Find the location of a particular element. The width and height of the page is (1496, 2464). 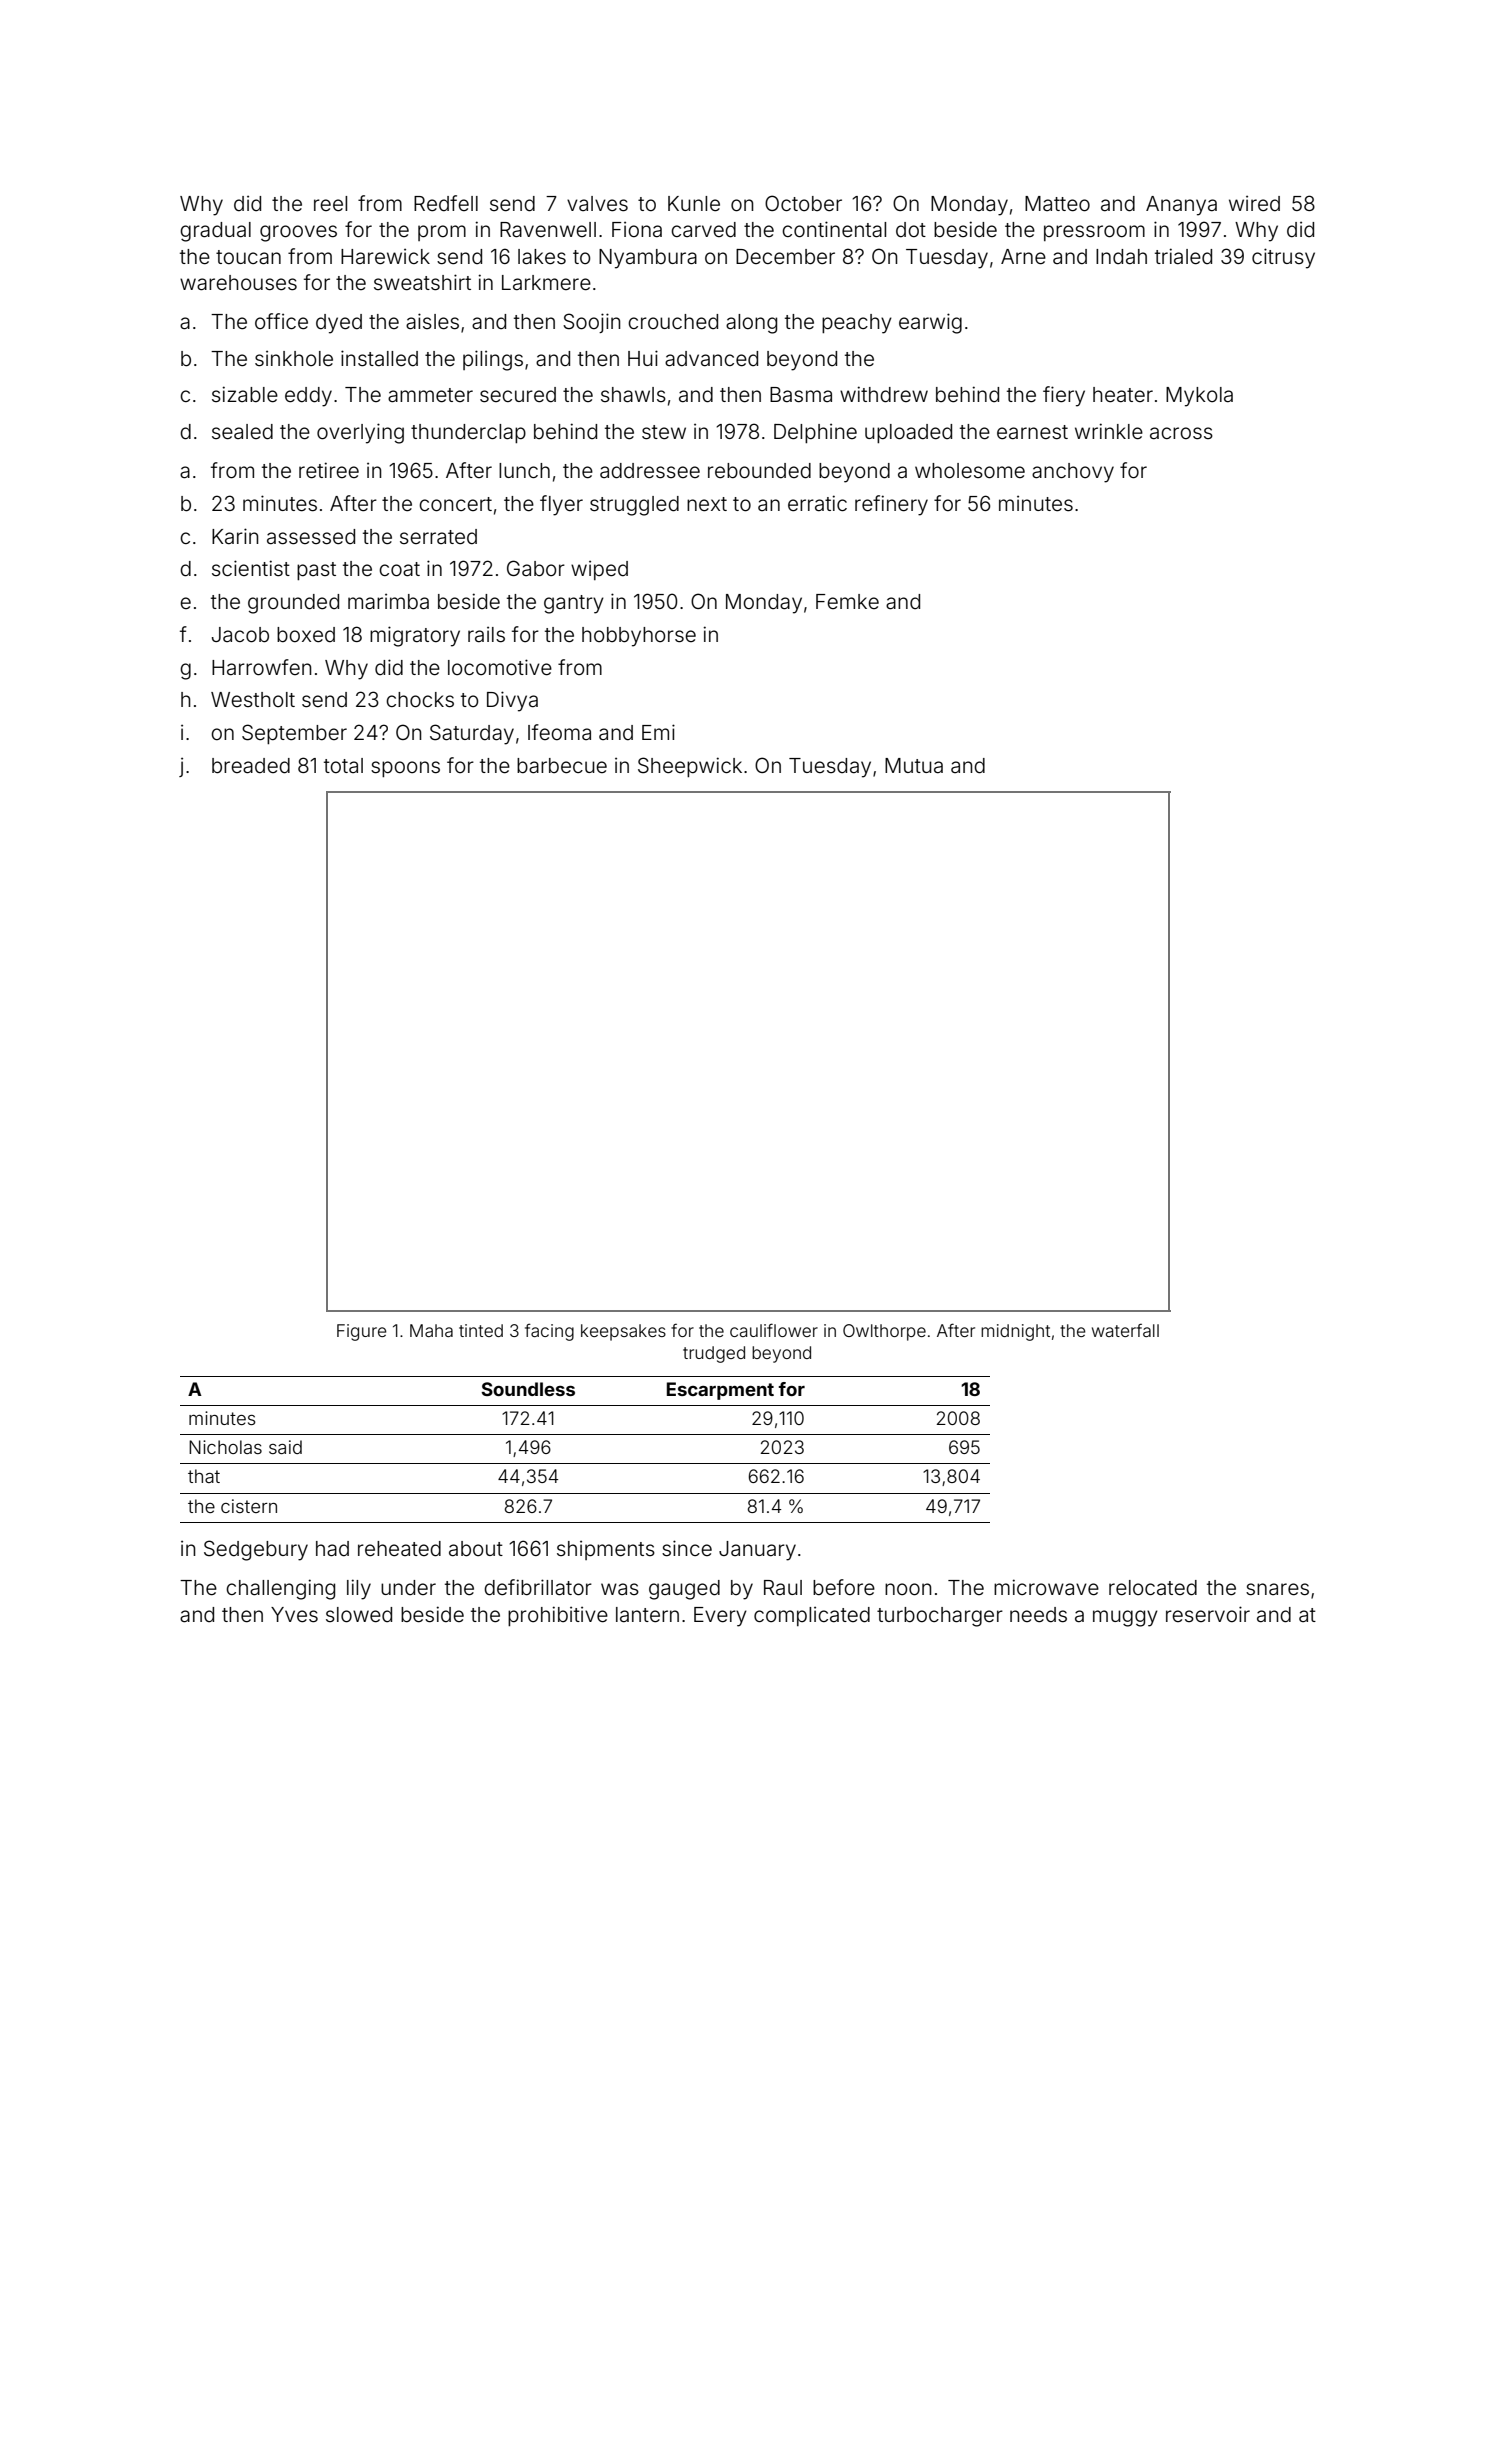

hobbyhorse is located at coordinates (639, 637).
